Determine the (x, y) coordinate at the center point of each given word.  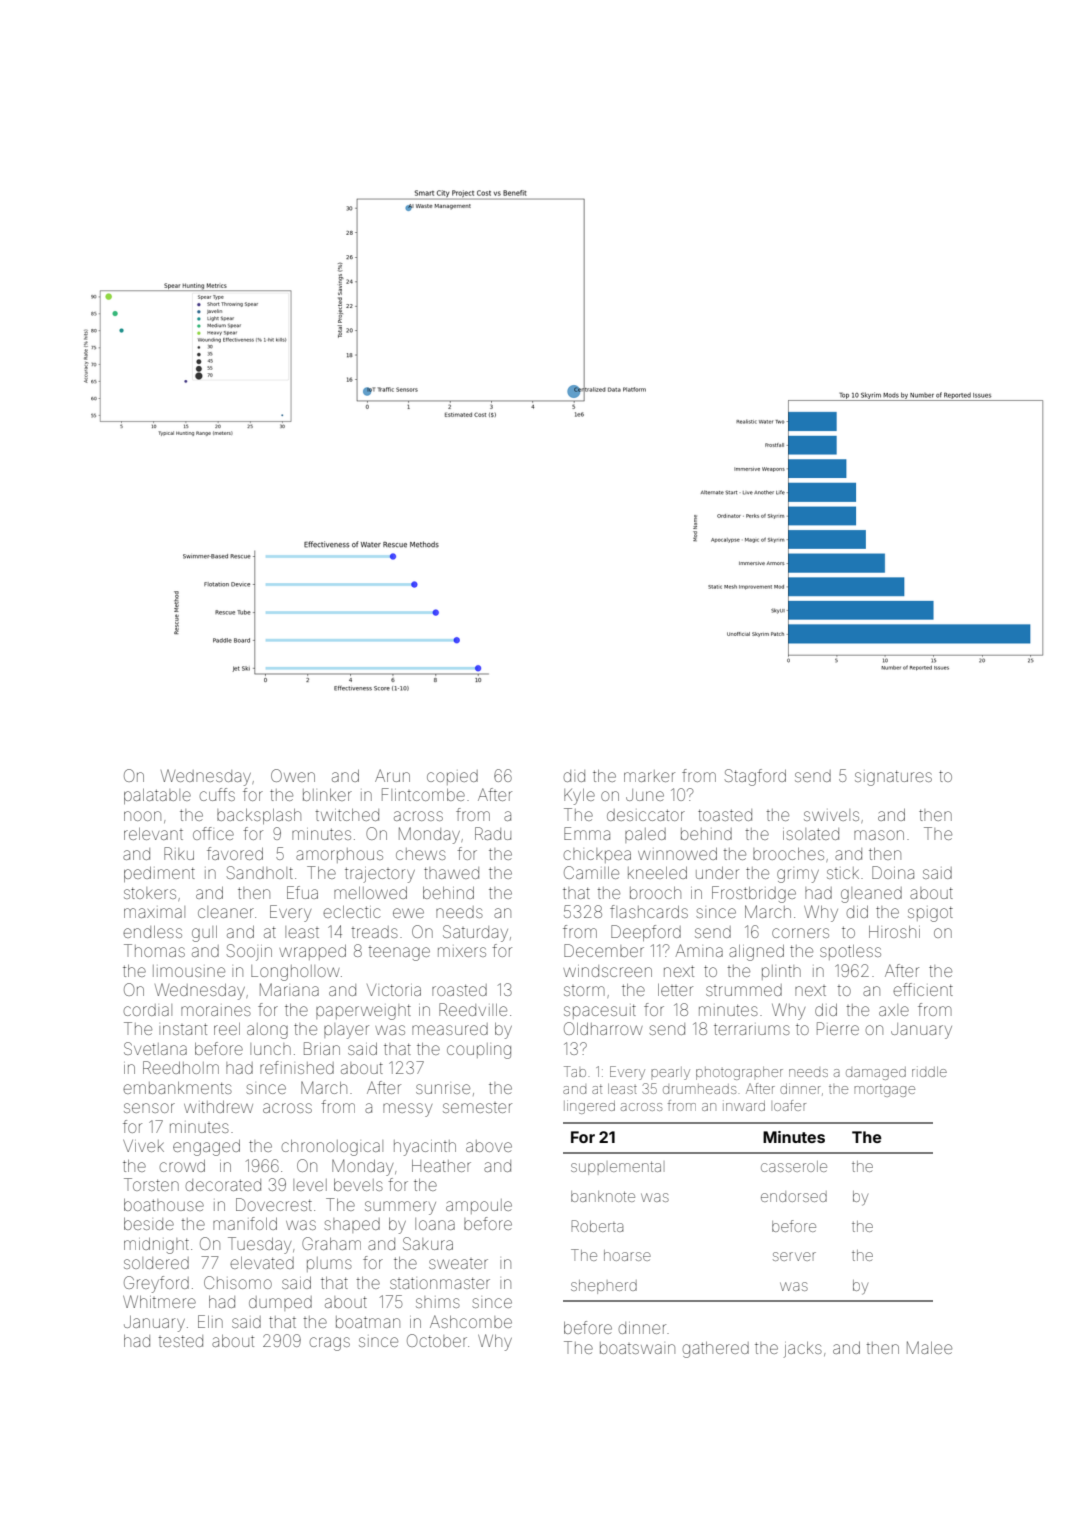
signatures (893, 778)
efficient (923, 989)
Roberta (597, 1226)
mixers (462, 952)
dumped (280, 1303)
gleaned (871, 895)
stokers (150, 893)
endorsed (794, 1196)
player (346, 1031)
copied (452, 777)
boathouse (164, 1205)
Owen (293, 775)
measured (450, 1029)
